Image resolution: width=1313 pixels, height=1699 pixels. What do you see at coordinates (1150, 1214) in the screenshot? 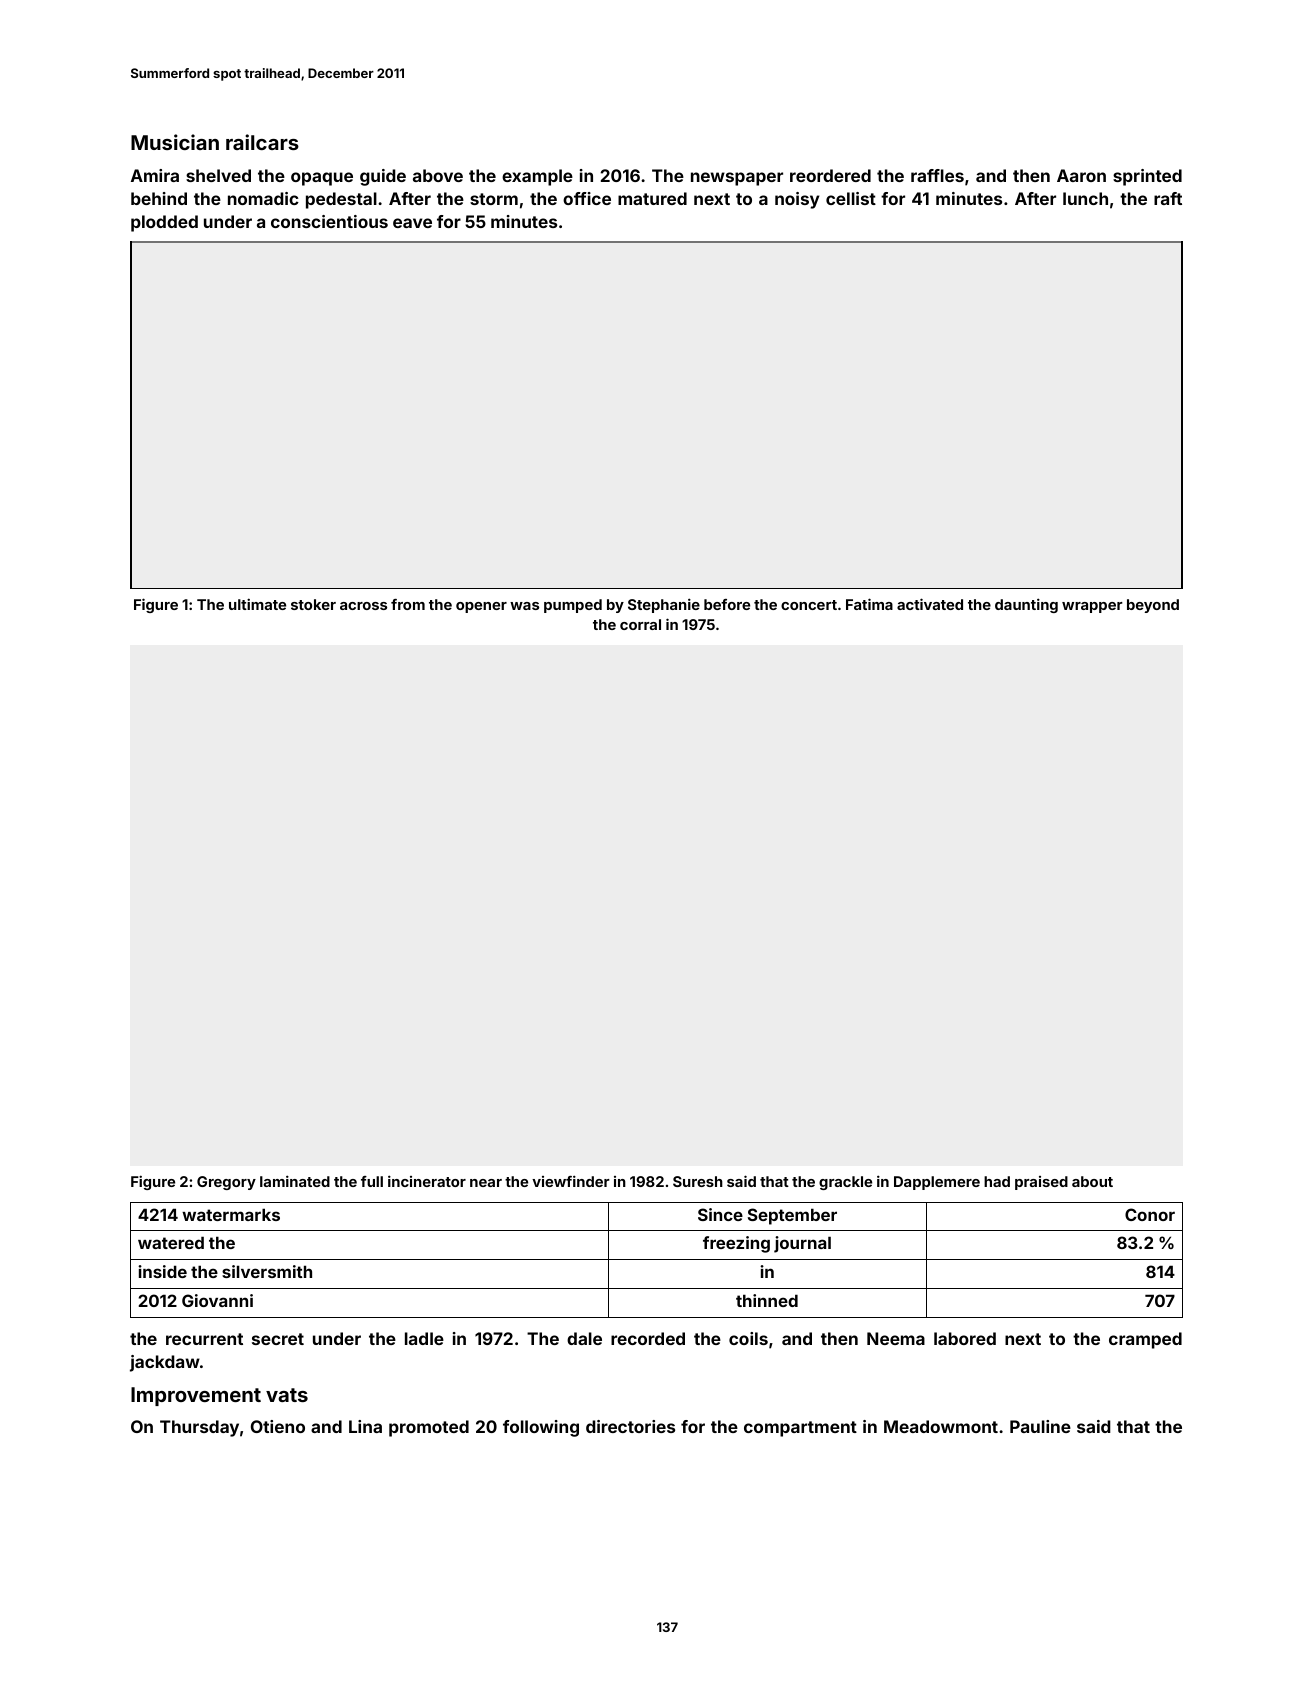
I see `Conor` at bounding box center [1150, 1214].
